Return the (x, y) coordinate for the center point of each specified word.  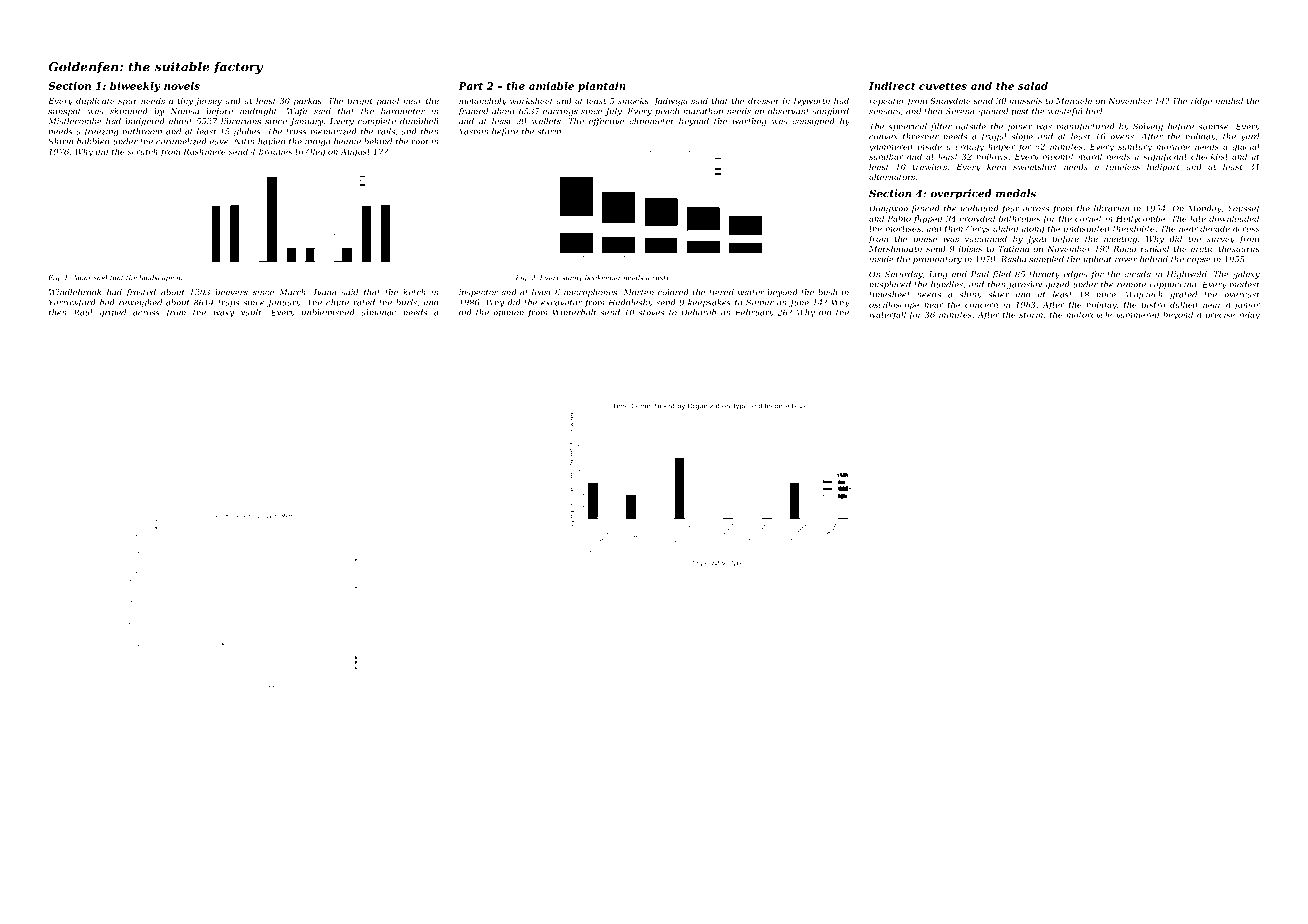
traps (228, 303)
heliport (1163, 167)
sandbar (886, 156)
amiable (551, 86)
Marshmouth (895, 249)
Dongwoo (888, 209)
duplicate (95, 102)
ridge (1201, 102)
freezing (101, 132)
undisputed (1087, 229)
